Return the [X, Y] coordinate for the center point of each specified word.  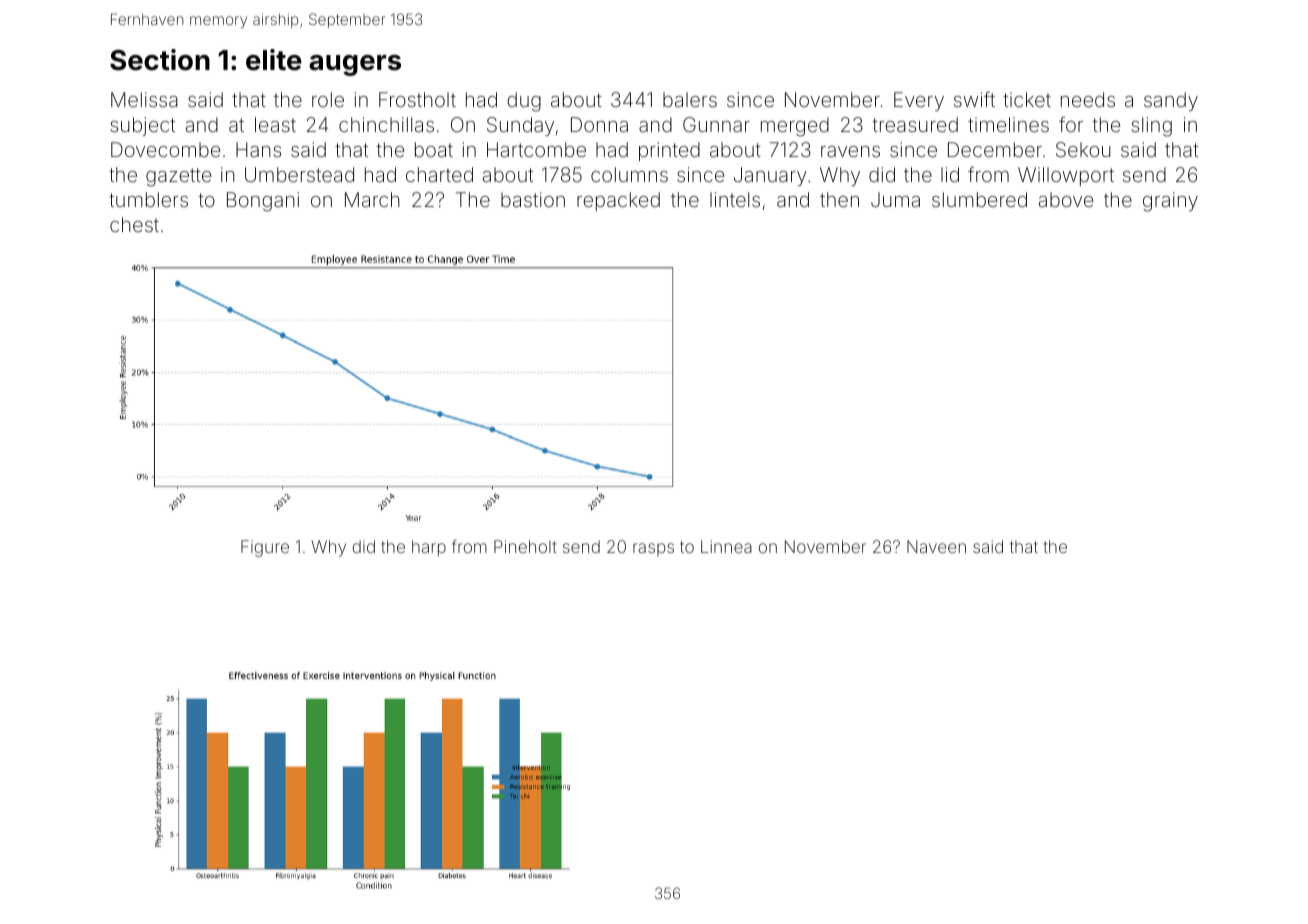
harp [429, 548]
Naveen [936, 546]
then [839, 199]
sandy [1171, 101]
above [1066, 199]
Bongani [263, 202]
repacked [618, 201]
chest [134, 224]
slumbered [979, 199]
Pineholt [525, 546]
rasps [653, 549]
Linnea [726, 546]
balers [690, 99]
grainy [1170, 202]
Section [160, 60]
